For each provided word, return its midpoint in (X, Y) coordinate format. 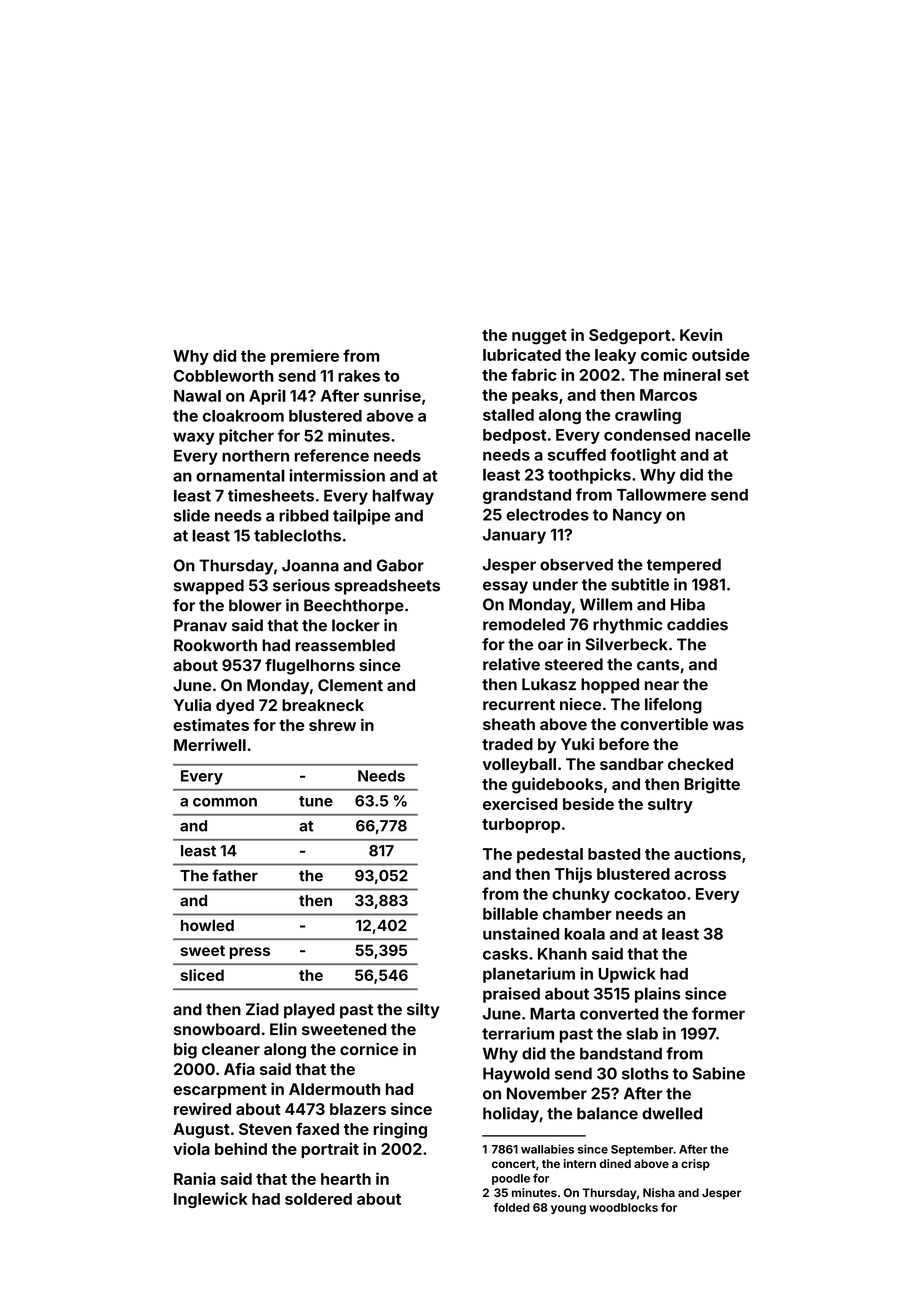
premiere (305, 357)
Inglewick (211, 1200)
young (568, 1210)
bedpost (514, 436)
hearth (346, 1179)
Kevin (701, 334)
